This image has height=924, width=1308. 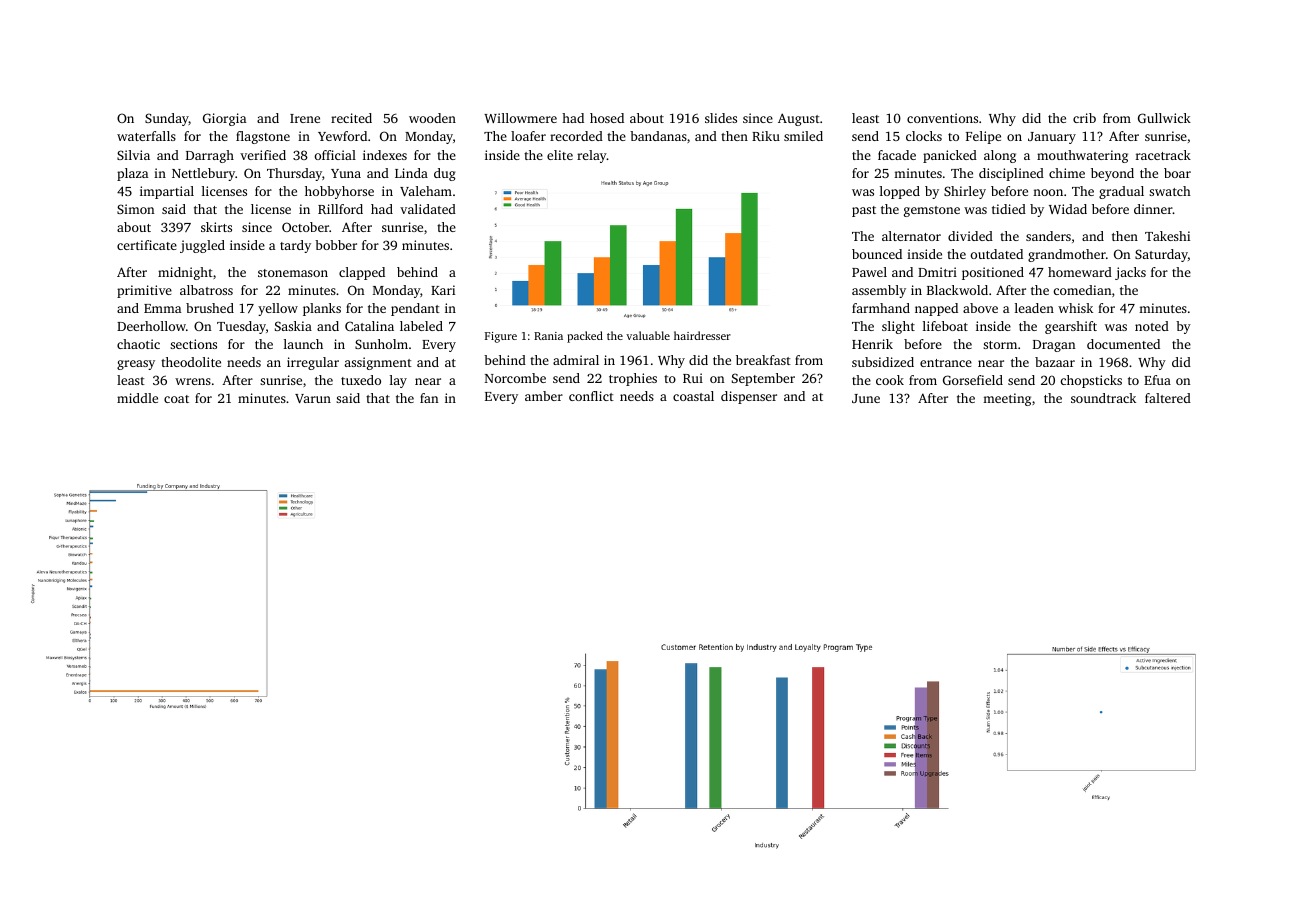 I want to click on meeting, so click(x=1007, y=399).
